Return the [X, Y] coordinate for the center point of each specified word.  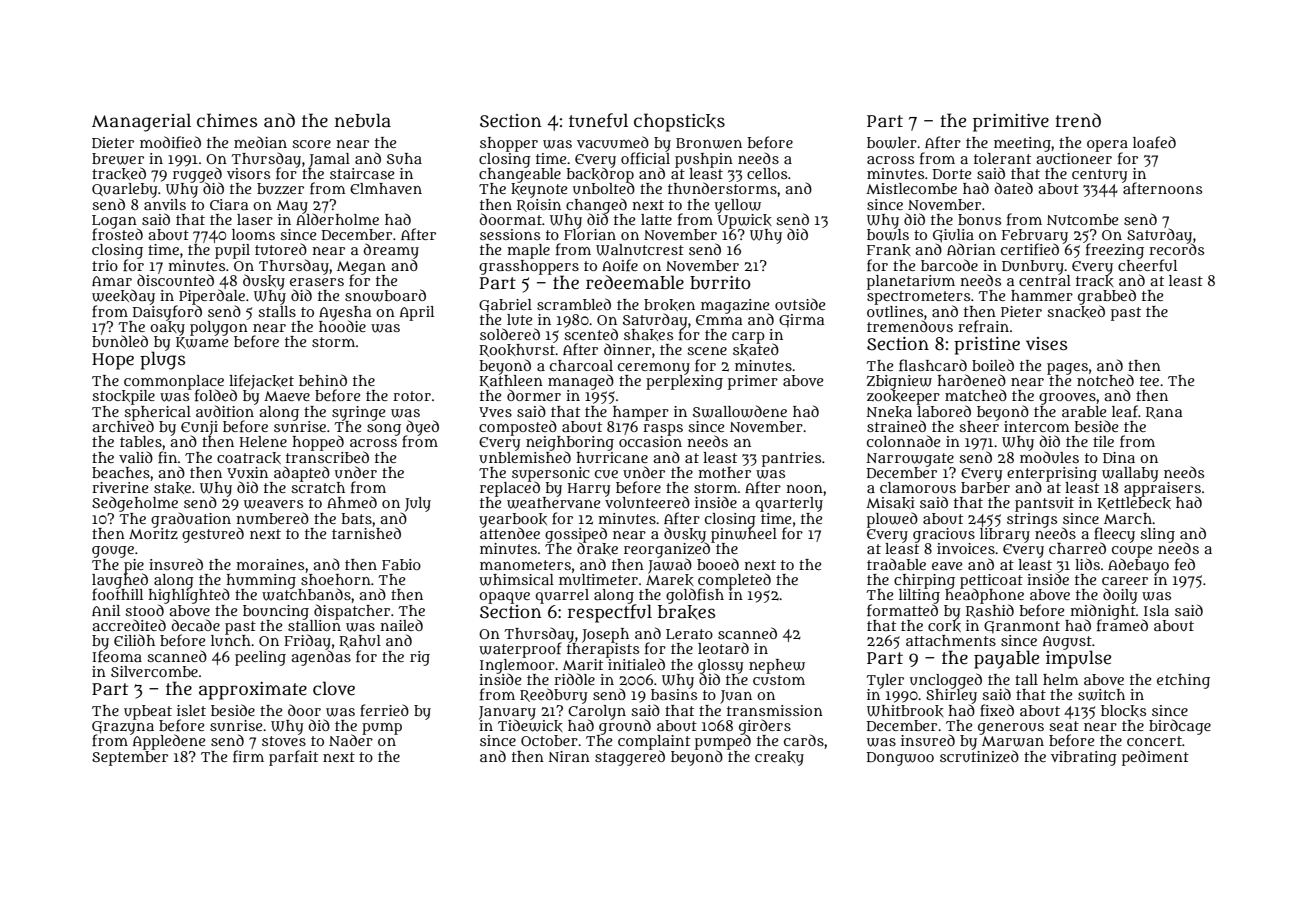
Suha [404, 158]
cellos [767, 173]
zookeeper [903, 397]
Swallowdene [740, 411]
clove [334, 688]
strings [1032, 520]
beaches [121, 472]
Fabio [401, 564]
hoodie [342, 326]
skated [756, 350]
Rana [1164, 413]
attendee [510, 533]
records [1176, 249]
